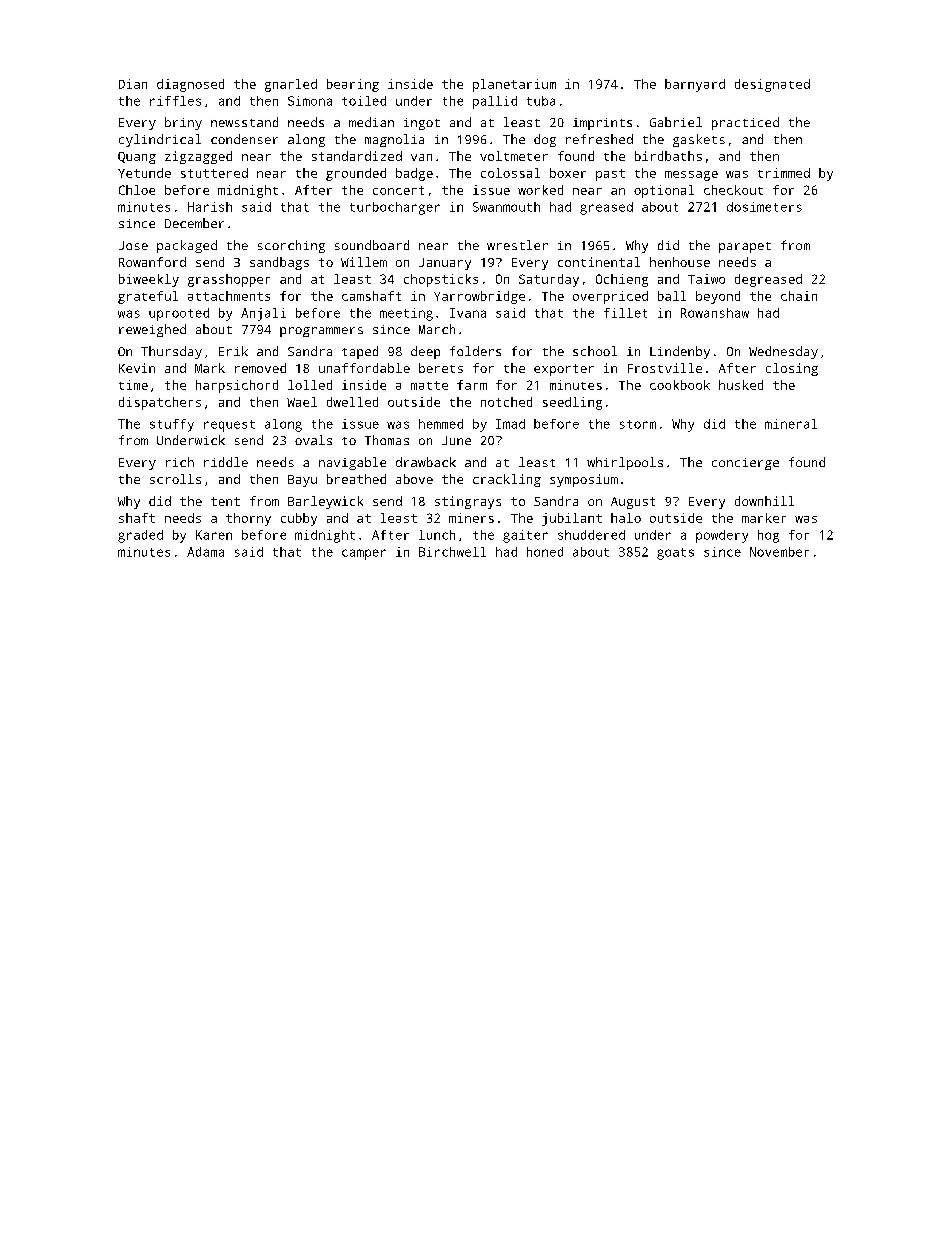 The image size is (952, 1233). Describe the element at coordinates (302, 402) in the page. I see `Wael` at that location.
